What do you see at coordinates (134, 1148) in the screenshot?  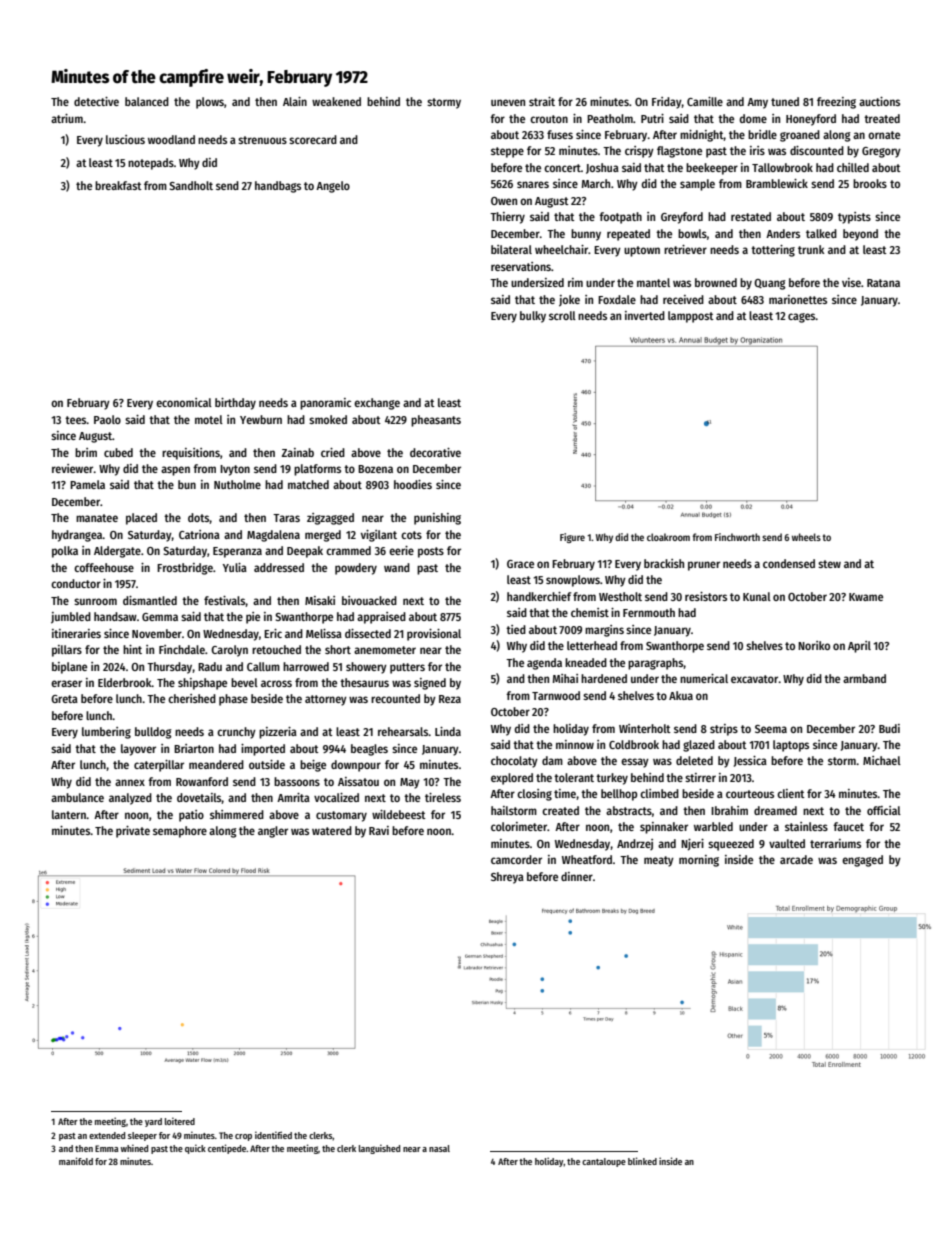 I see `whined` at bounding box center [134, 1148].
